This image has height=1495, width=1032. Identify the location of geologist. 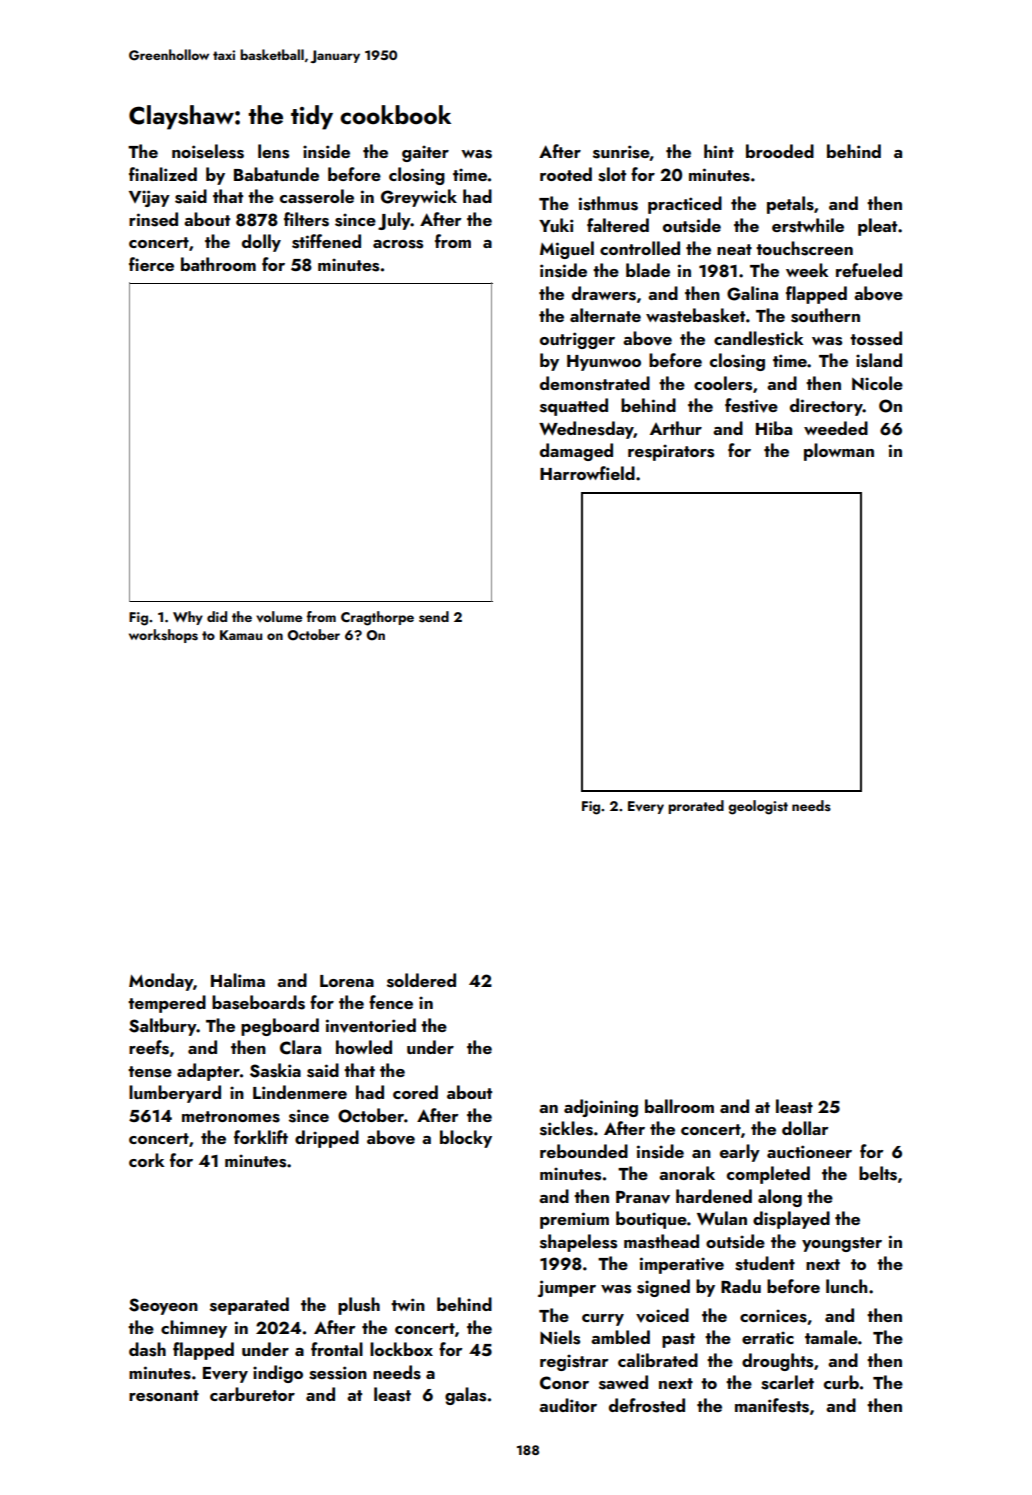
(758, 807).
